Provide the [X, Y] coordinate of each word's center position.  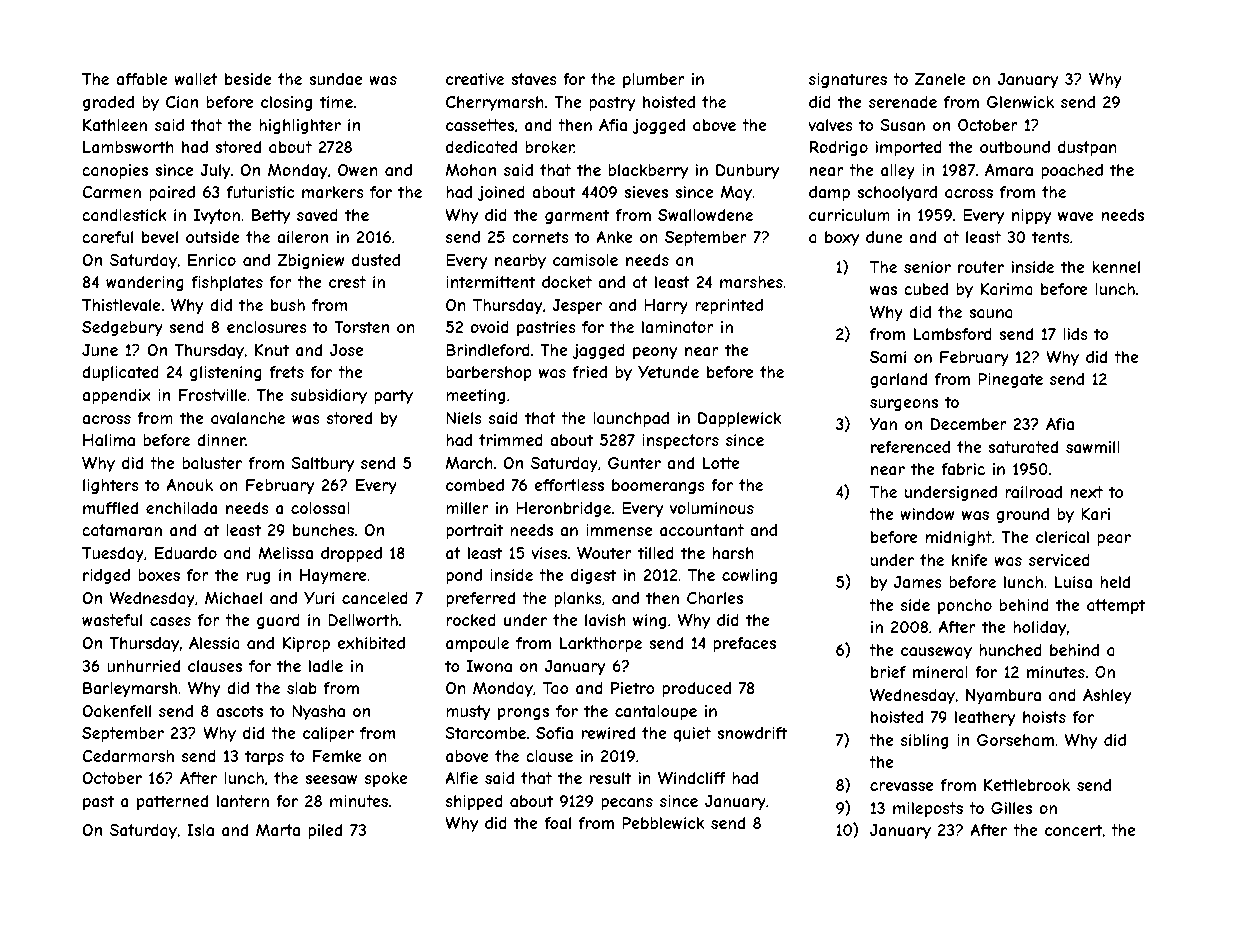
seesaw [331, 779]
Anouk [190, 485]
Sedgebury [122, 328]
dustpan [1087, 148]
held [1115, 582]
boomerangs [658, 486]
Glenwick [1020, 102]
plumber [654, 80]
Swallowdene [705, 215]
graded [108, 103]
